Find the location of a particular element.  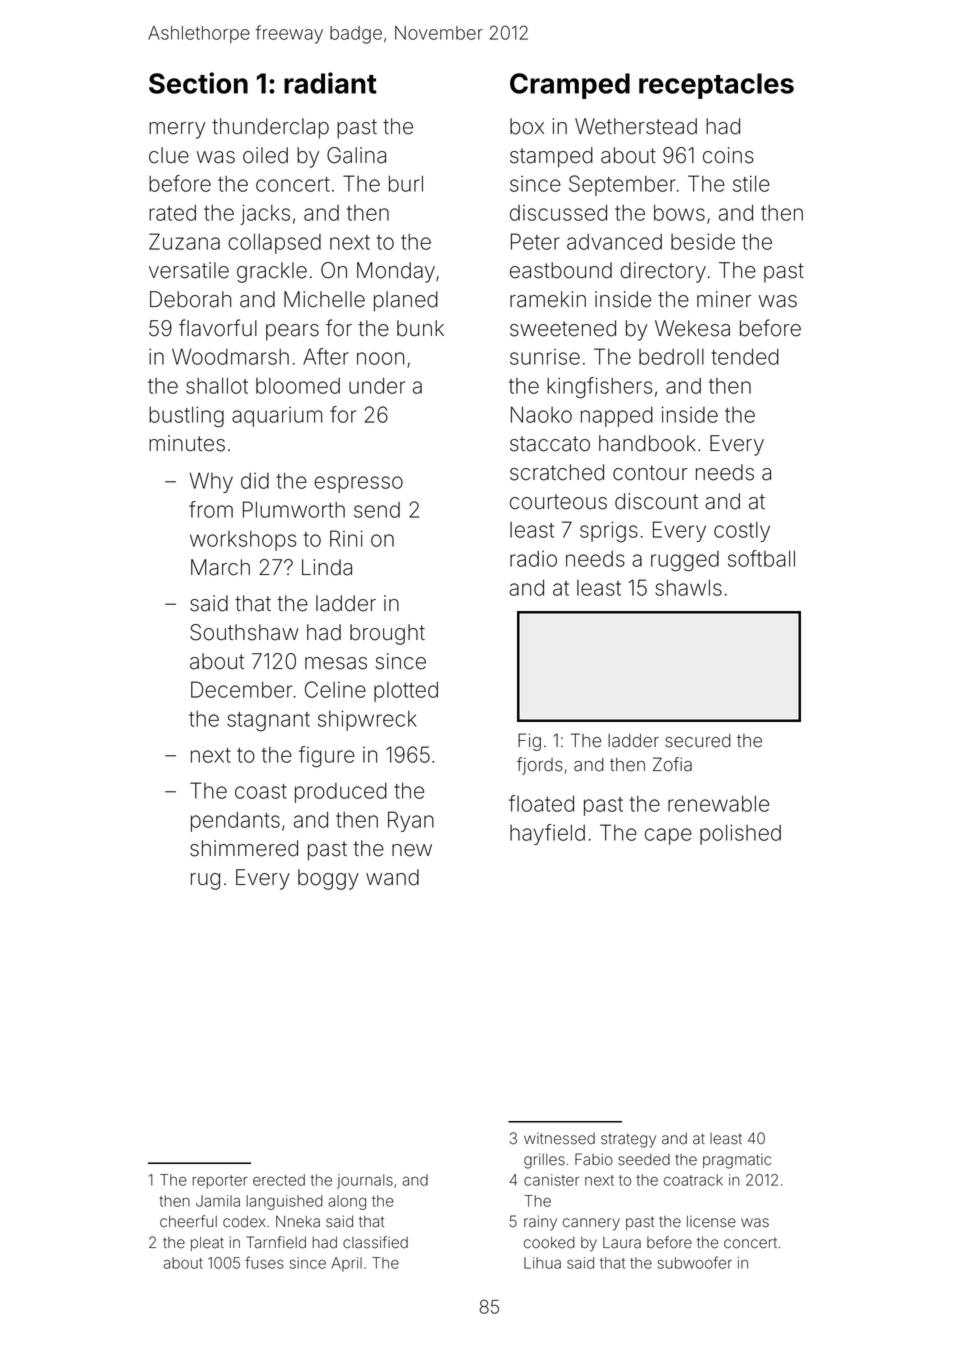

Lihua is located at coordinates (542, 1263).
